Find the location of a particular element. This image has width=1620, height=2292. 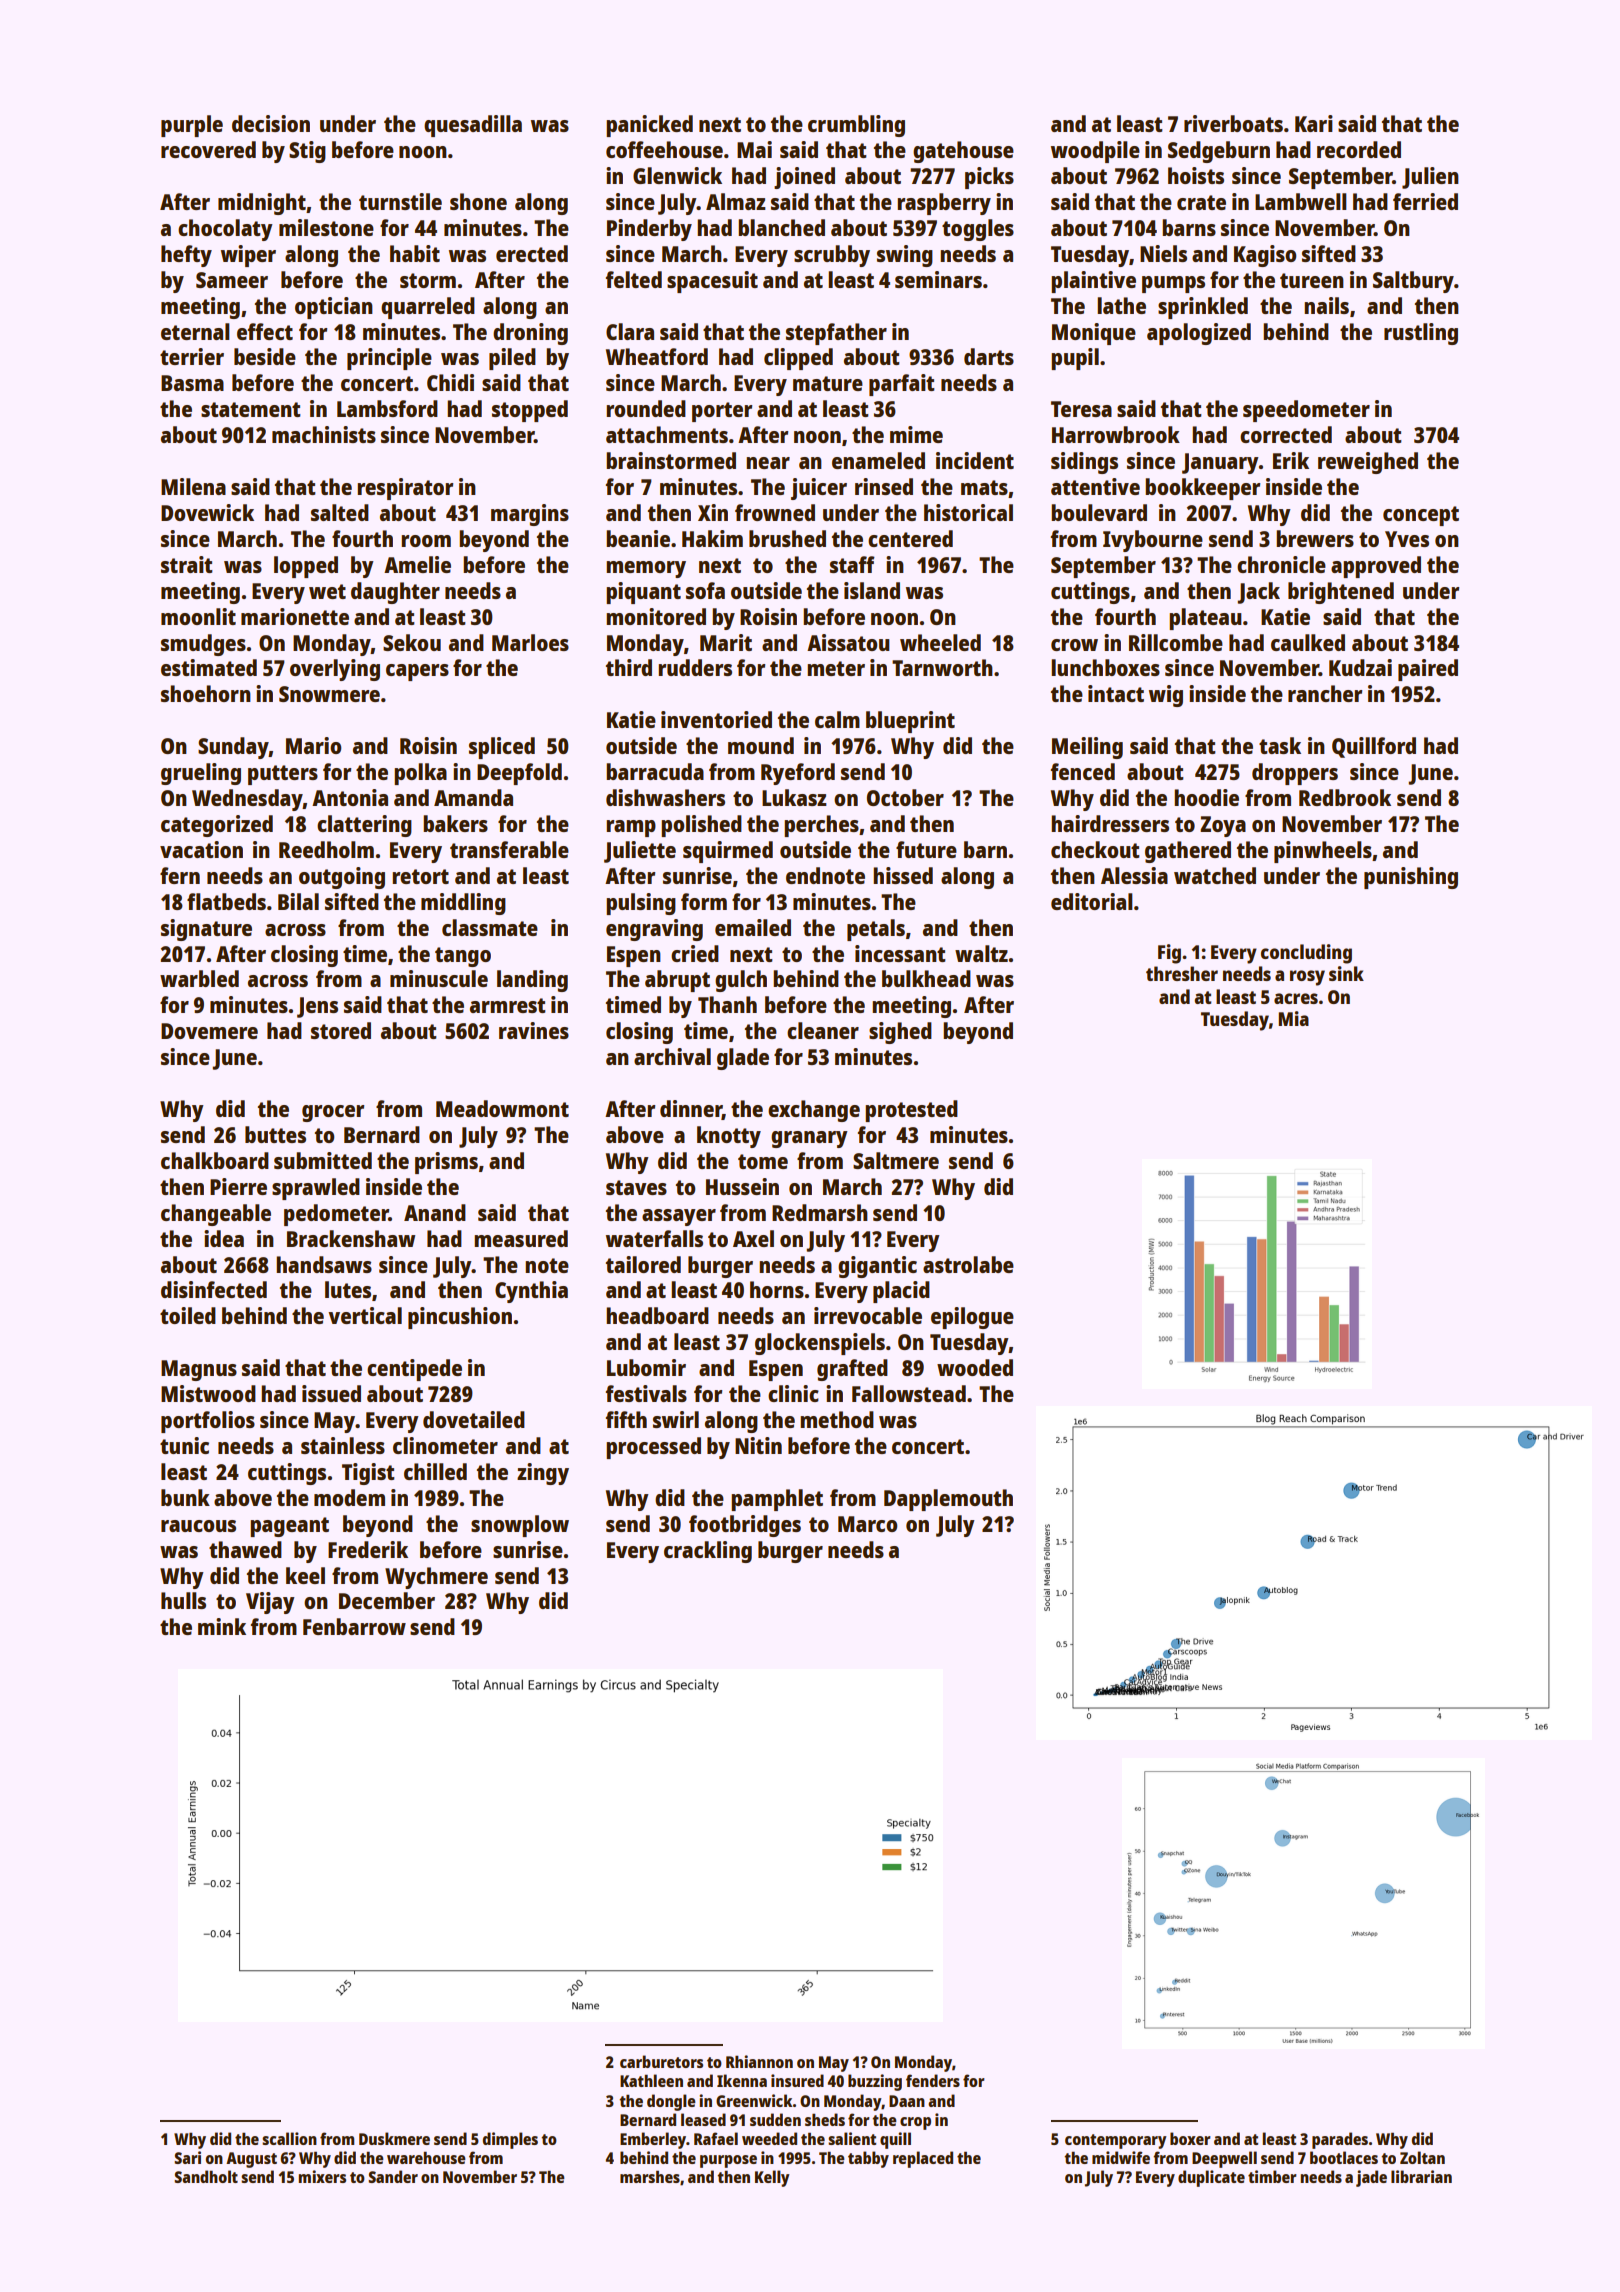

carburetors is located at coordinates (661, 2061).
